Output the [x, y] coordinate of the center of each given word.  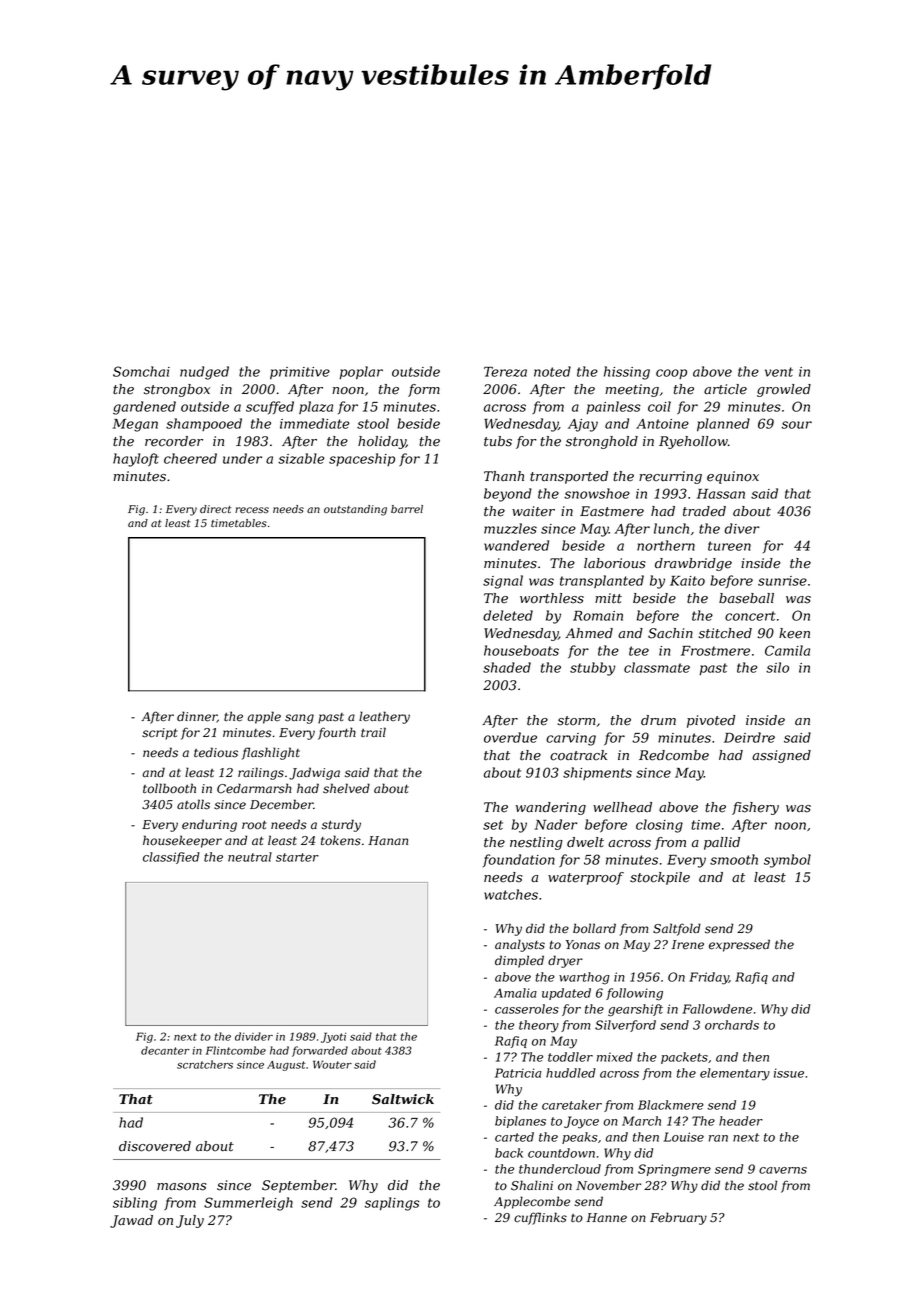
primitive [300, 373]
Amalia [515, 993]
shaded [507, 667]
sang [299, 719]
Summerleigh [248, 1204]
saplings [392, 1204]
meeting [632, 390]
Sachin [670, 633]
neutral [250, 857]
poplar [361, 372]
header [741, 1121]
